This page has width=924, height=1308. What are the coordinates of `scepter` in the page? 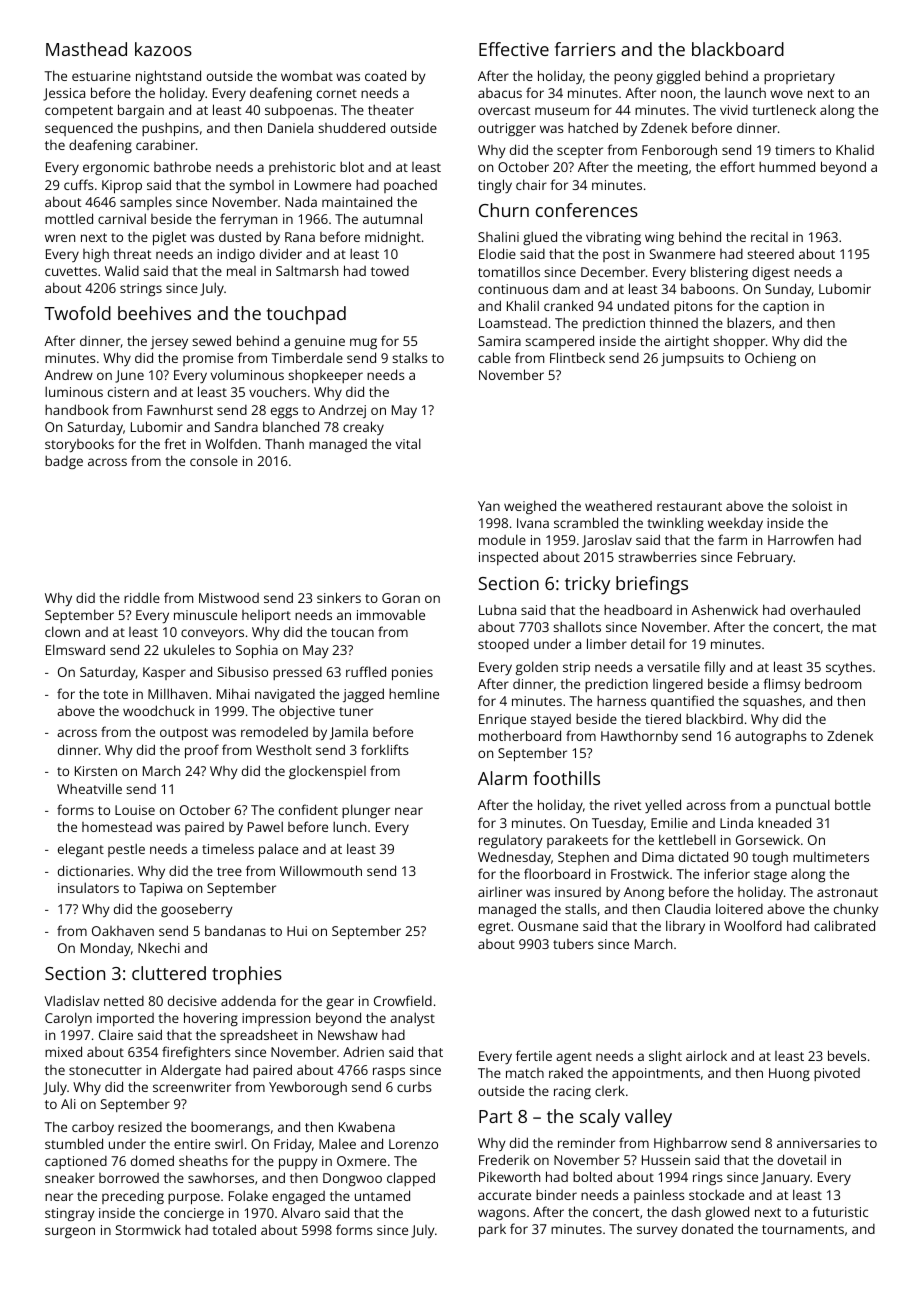 It's located at (580, 152).
